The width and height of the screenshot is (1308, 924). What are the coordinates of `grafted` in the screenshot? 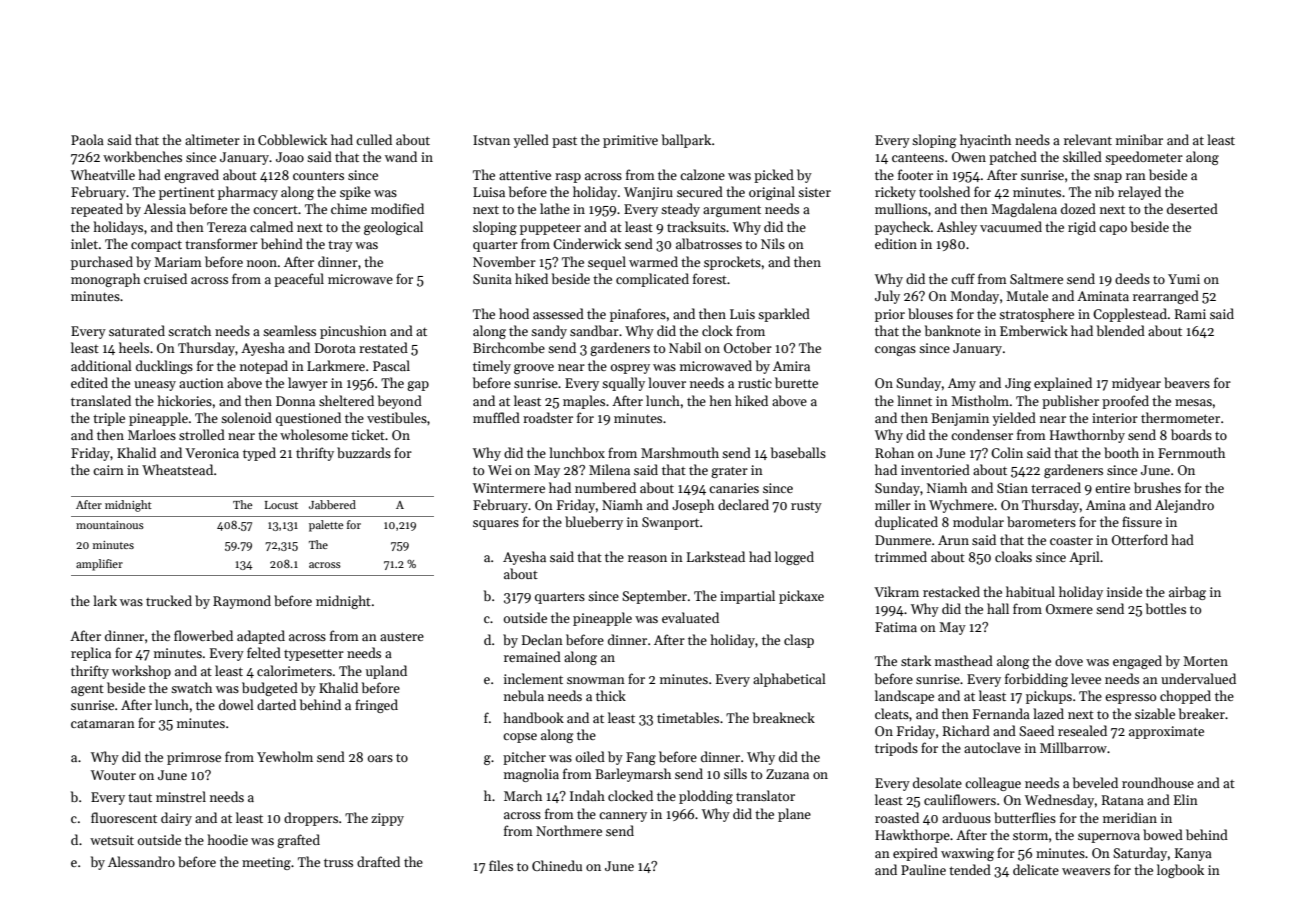 It's located at (298, 841).
